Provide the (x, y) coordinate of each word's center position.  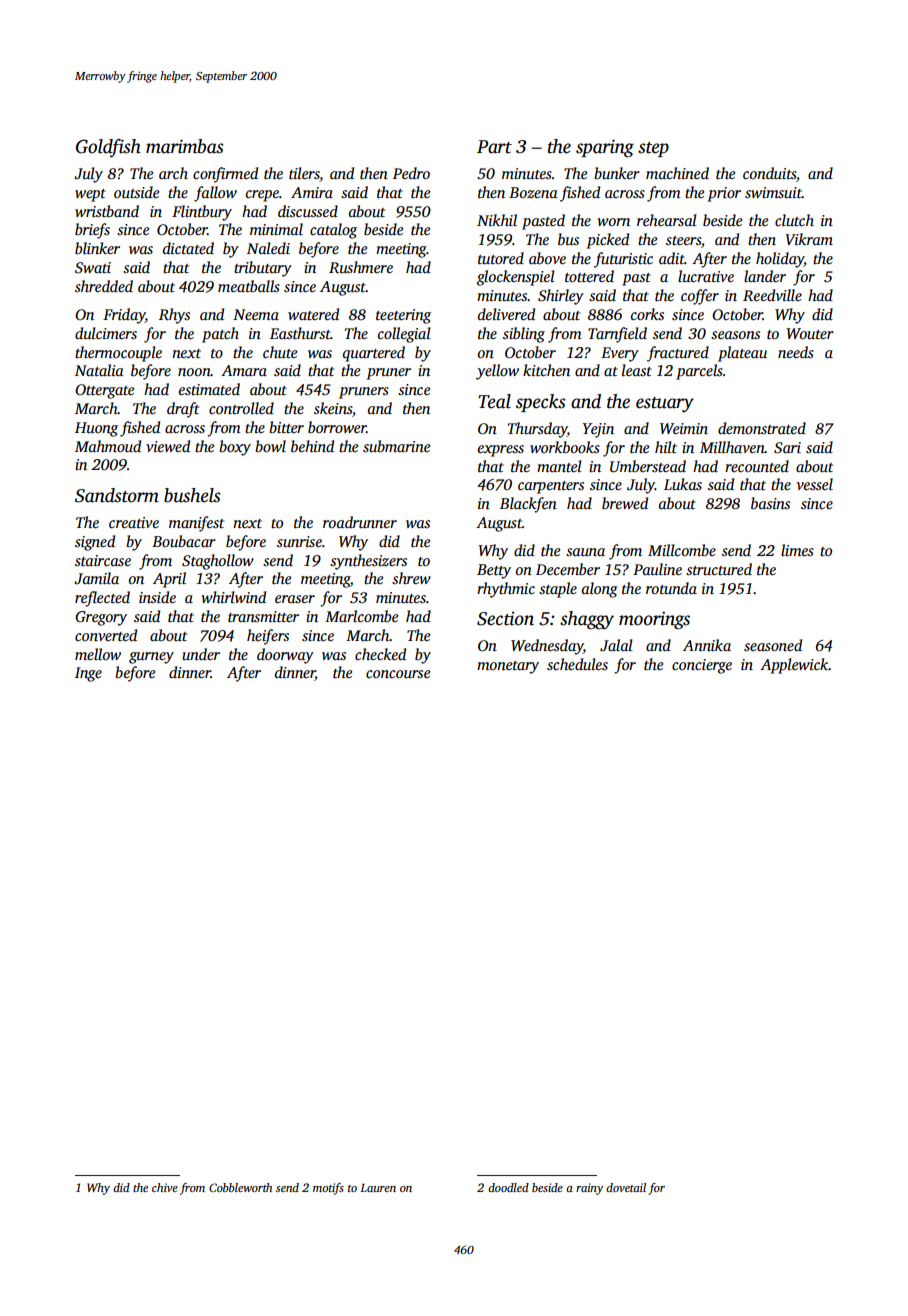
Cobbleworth (240, 1187)
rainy (590, 1189)
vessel (814, 484)
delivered (506, 314)
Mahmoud (108, 446)
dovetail (626, 1187)
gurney (151, 658)
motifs (328, 1189)
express (501, 451)
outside (136, 192)
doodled (508, 1187)
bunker (617, 173)
